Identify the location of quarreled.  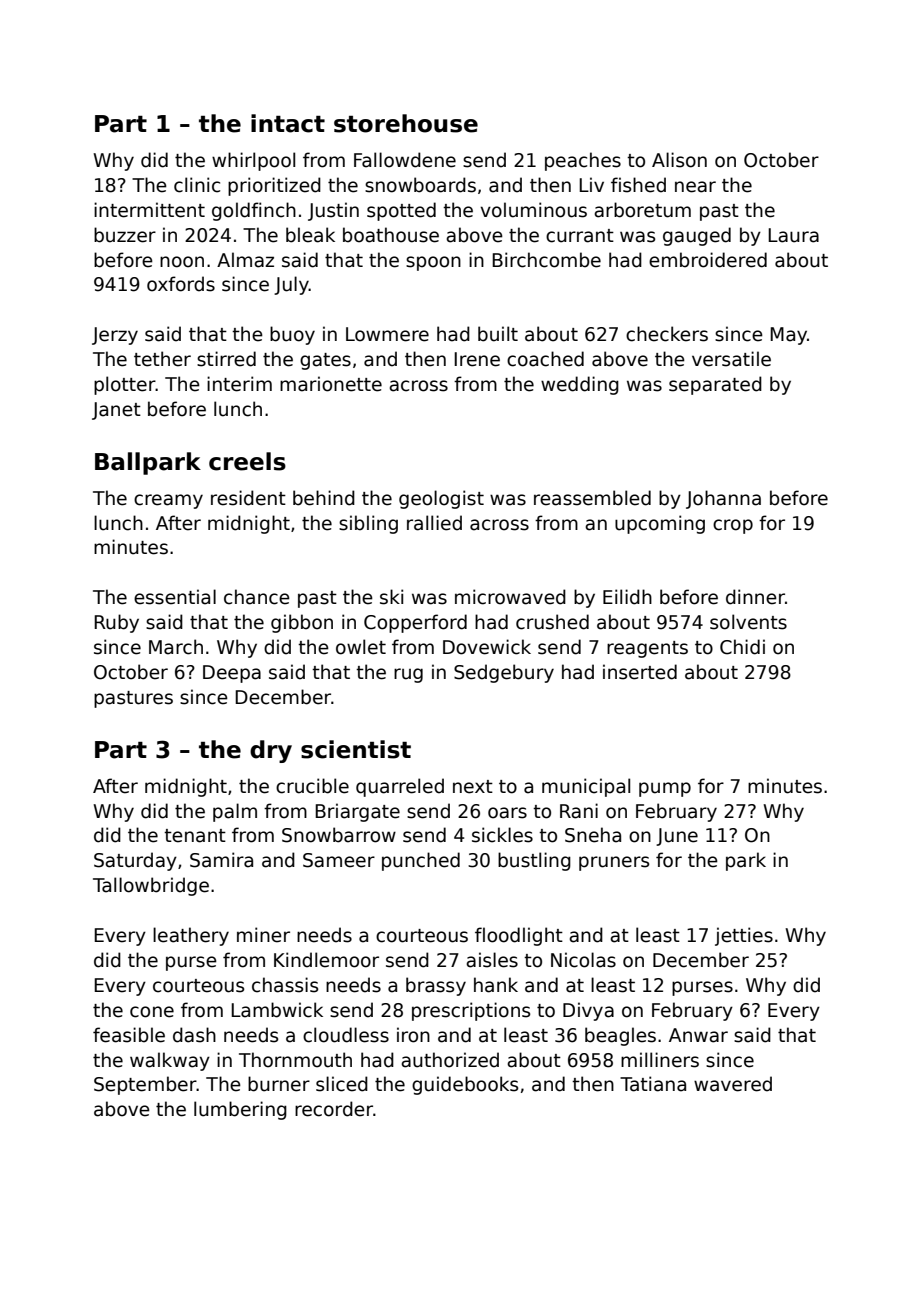
(400, 787).
